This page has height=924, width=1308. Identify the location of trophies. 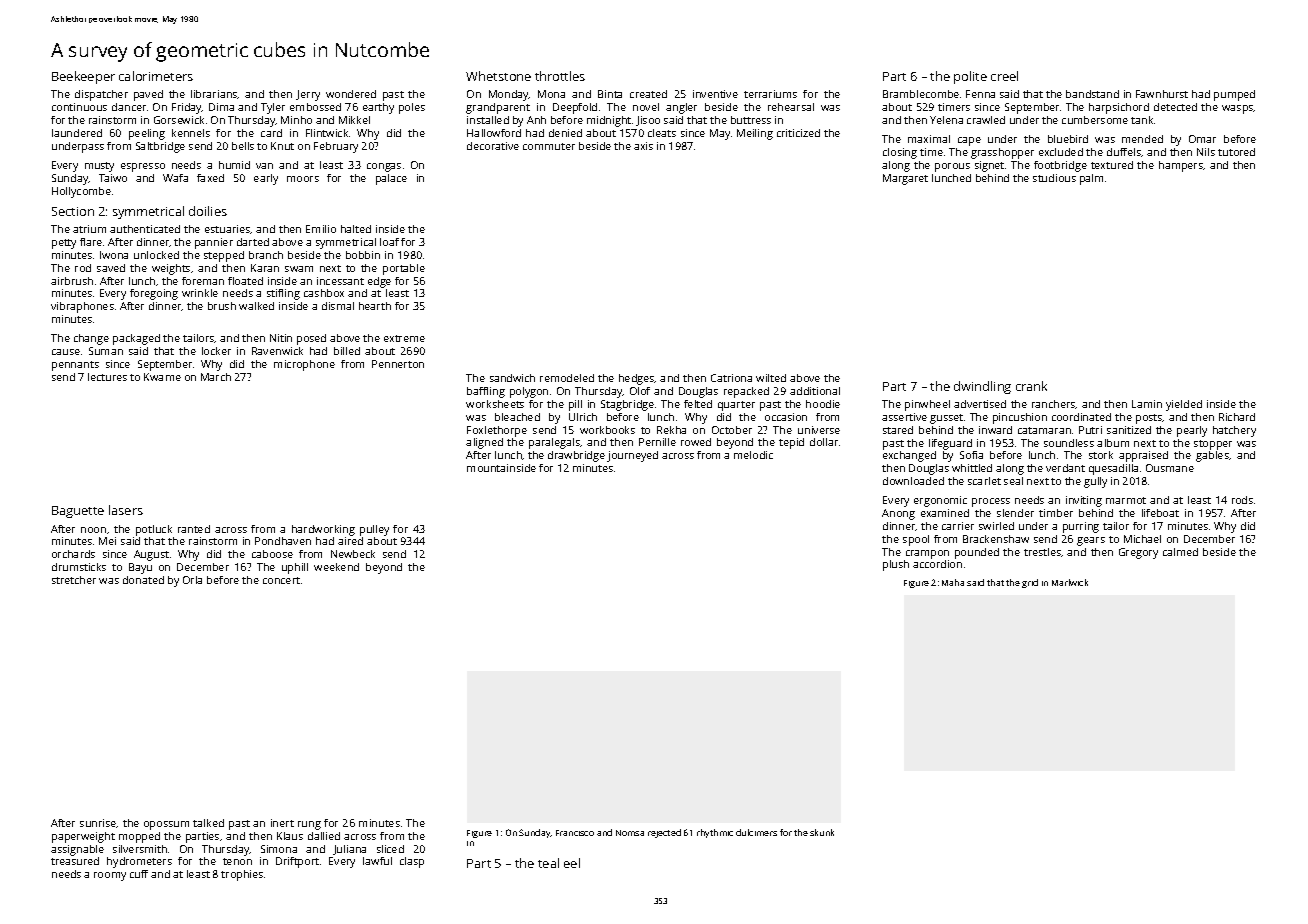
(242, 875).
